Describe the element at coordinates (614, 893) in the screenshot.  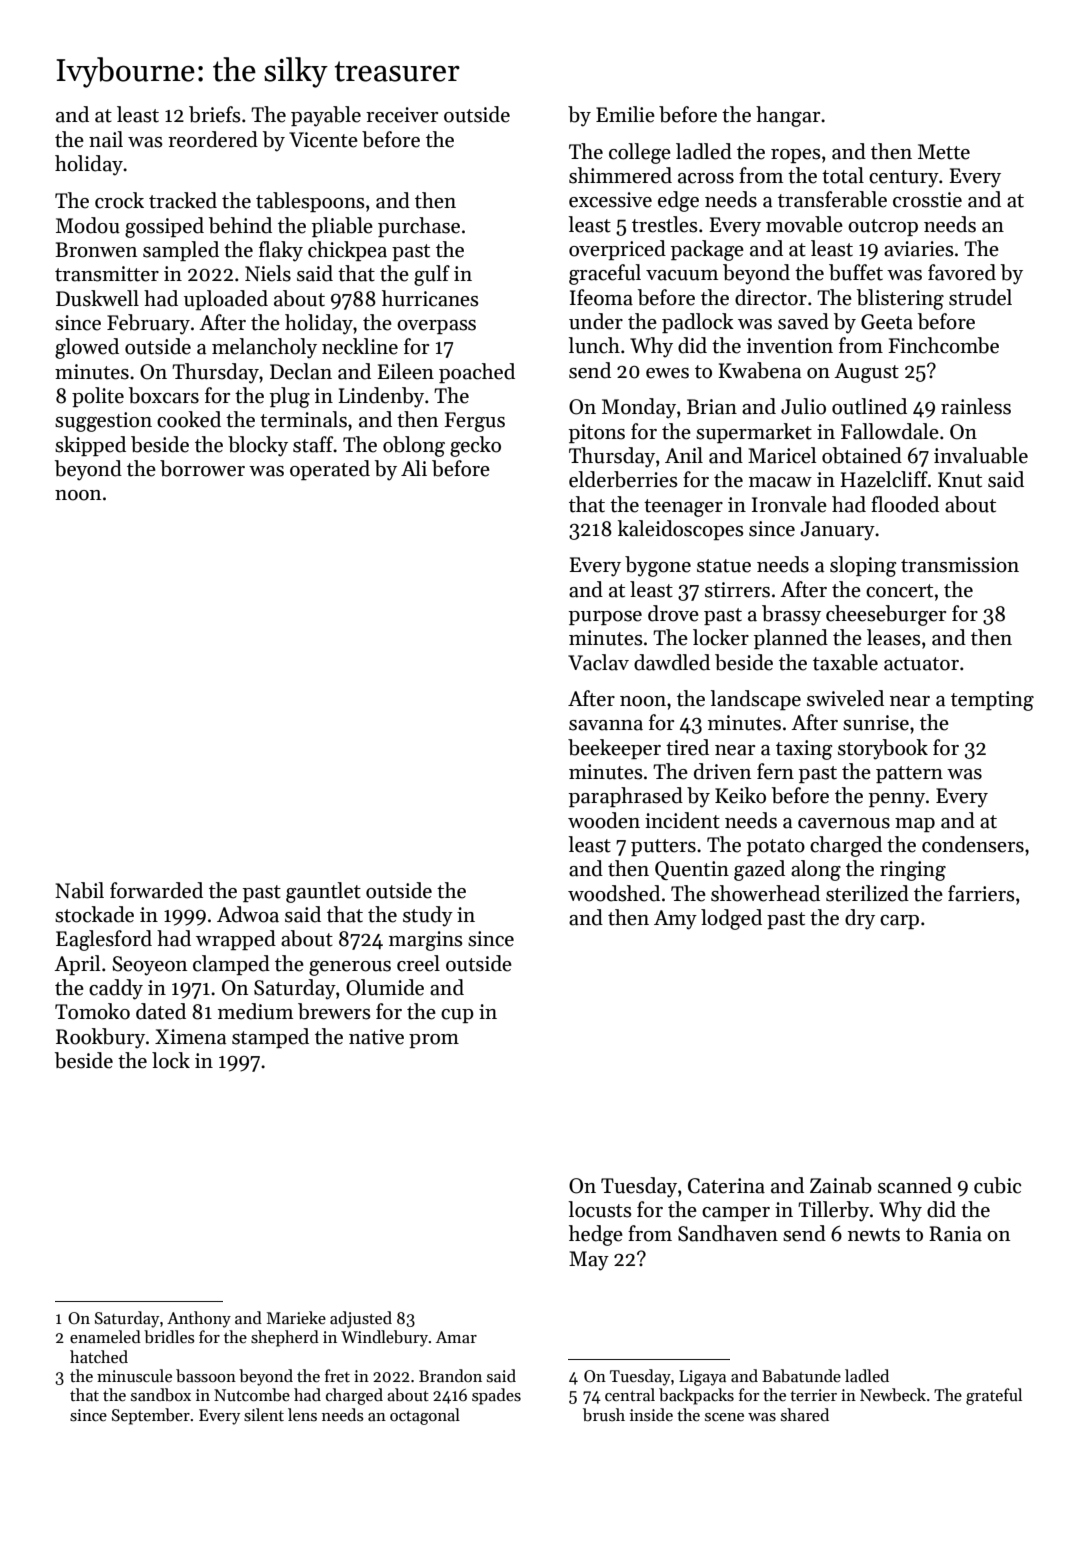
I see `woodshed` at that location.
